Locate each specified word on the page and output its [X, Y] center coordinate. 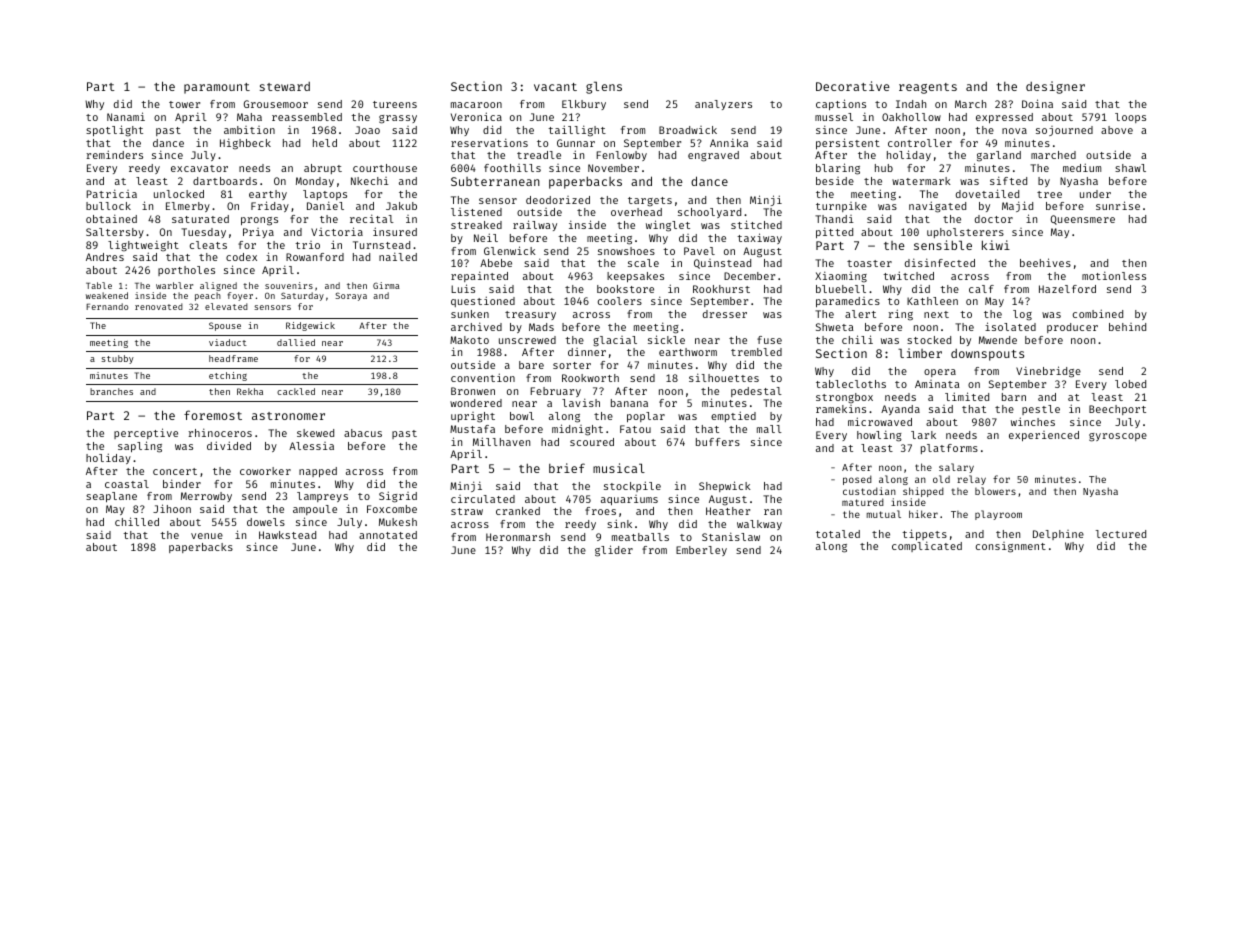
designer [1055, 87]
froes [600, 511]
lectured [1121, 534]
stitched [756, 224]
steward [285, 86]
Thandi [834, 219]
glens [604, 87]
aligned [218, 286]
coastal [127, 484]
